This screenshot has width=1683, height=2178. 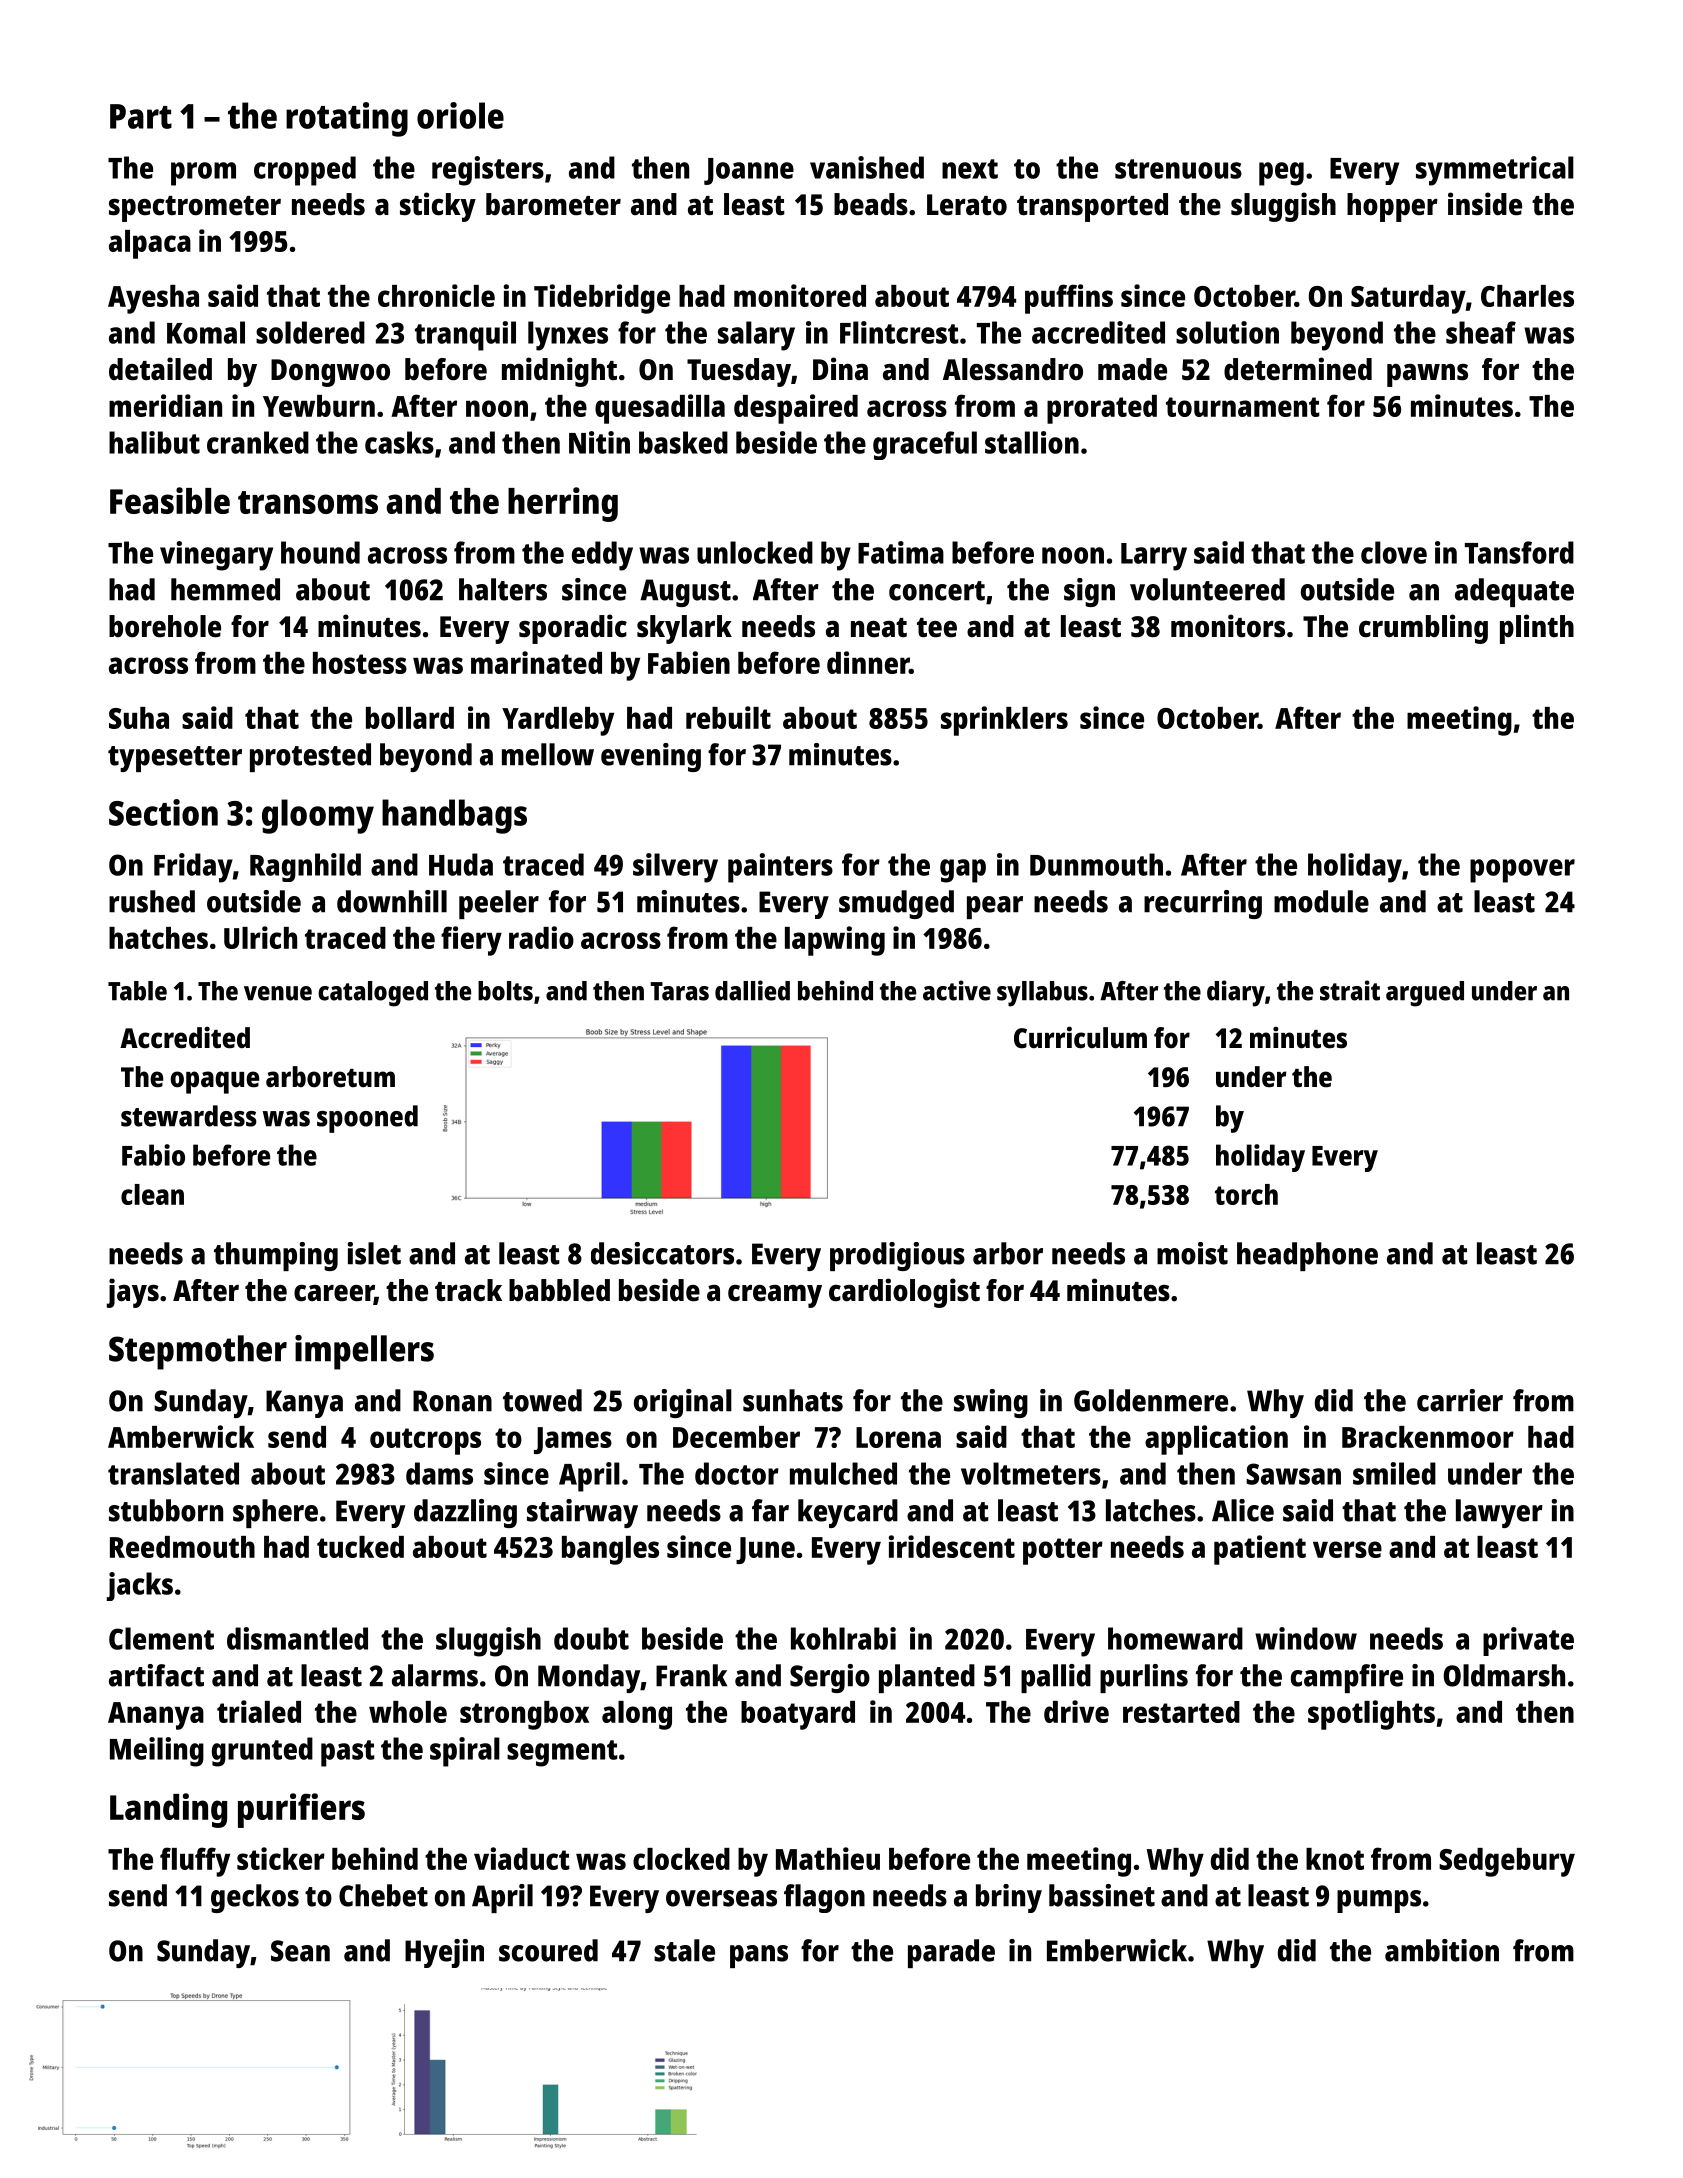 What do you see at coordinates (300, 1951) in the screenshot?
I see `Sean` at bounding box center [300, 1951].
